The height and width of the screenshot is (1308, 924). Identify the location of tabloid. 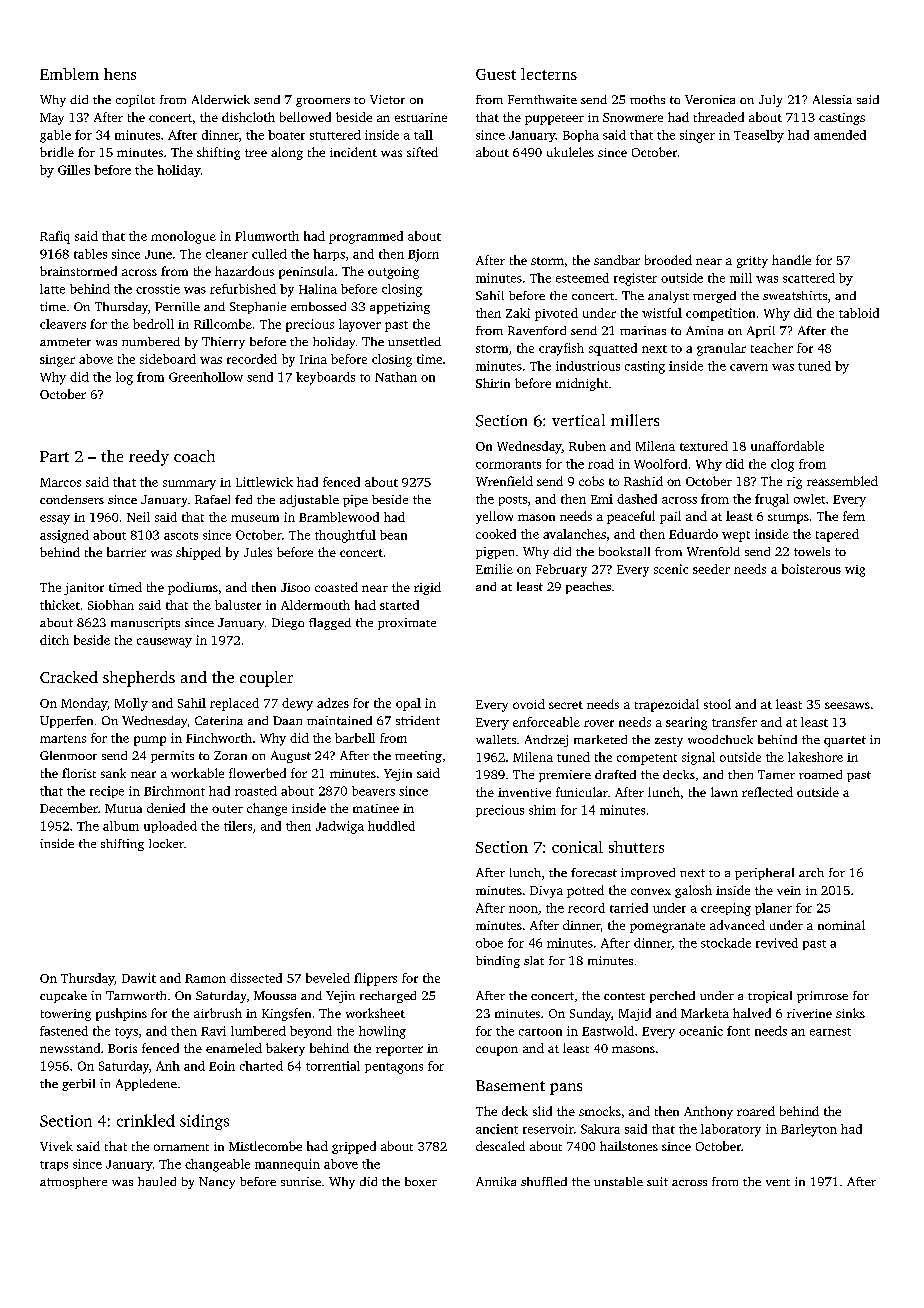
(859, 313).
